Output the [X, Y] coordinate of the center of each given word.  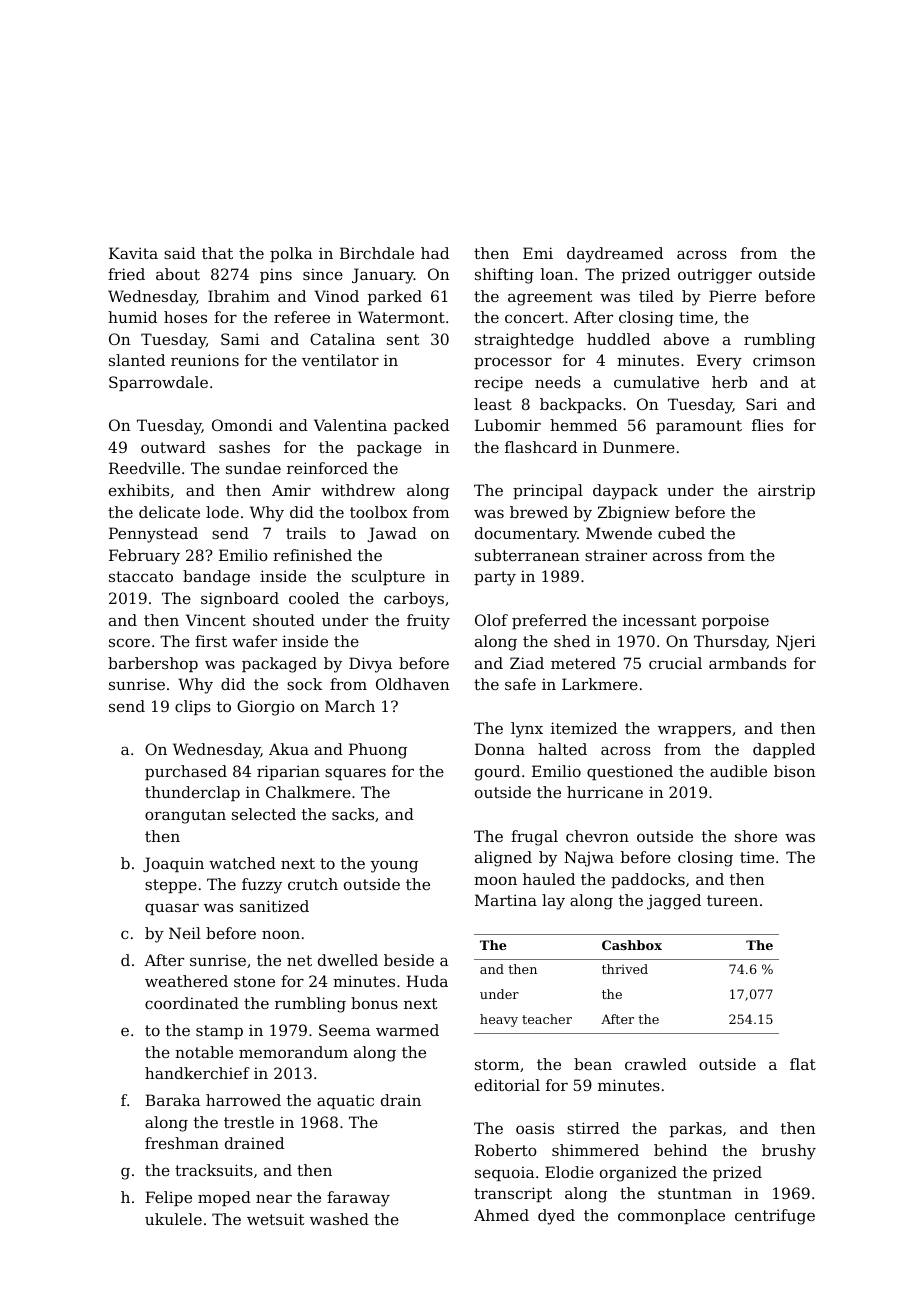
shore [756, 836]
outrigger [715, 276]
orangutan [185, 816]
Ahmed [501, 1215]
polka [291, 254]
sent [403, 339]
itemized [584, 728]
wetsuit [276, 1219]
